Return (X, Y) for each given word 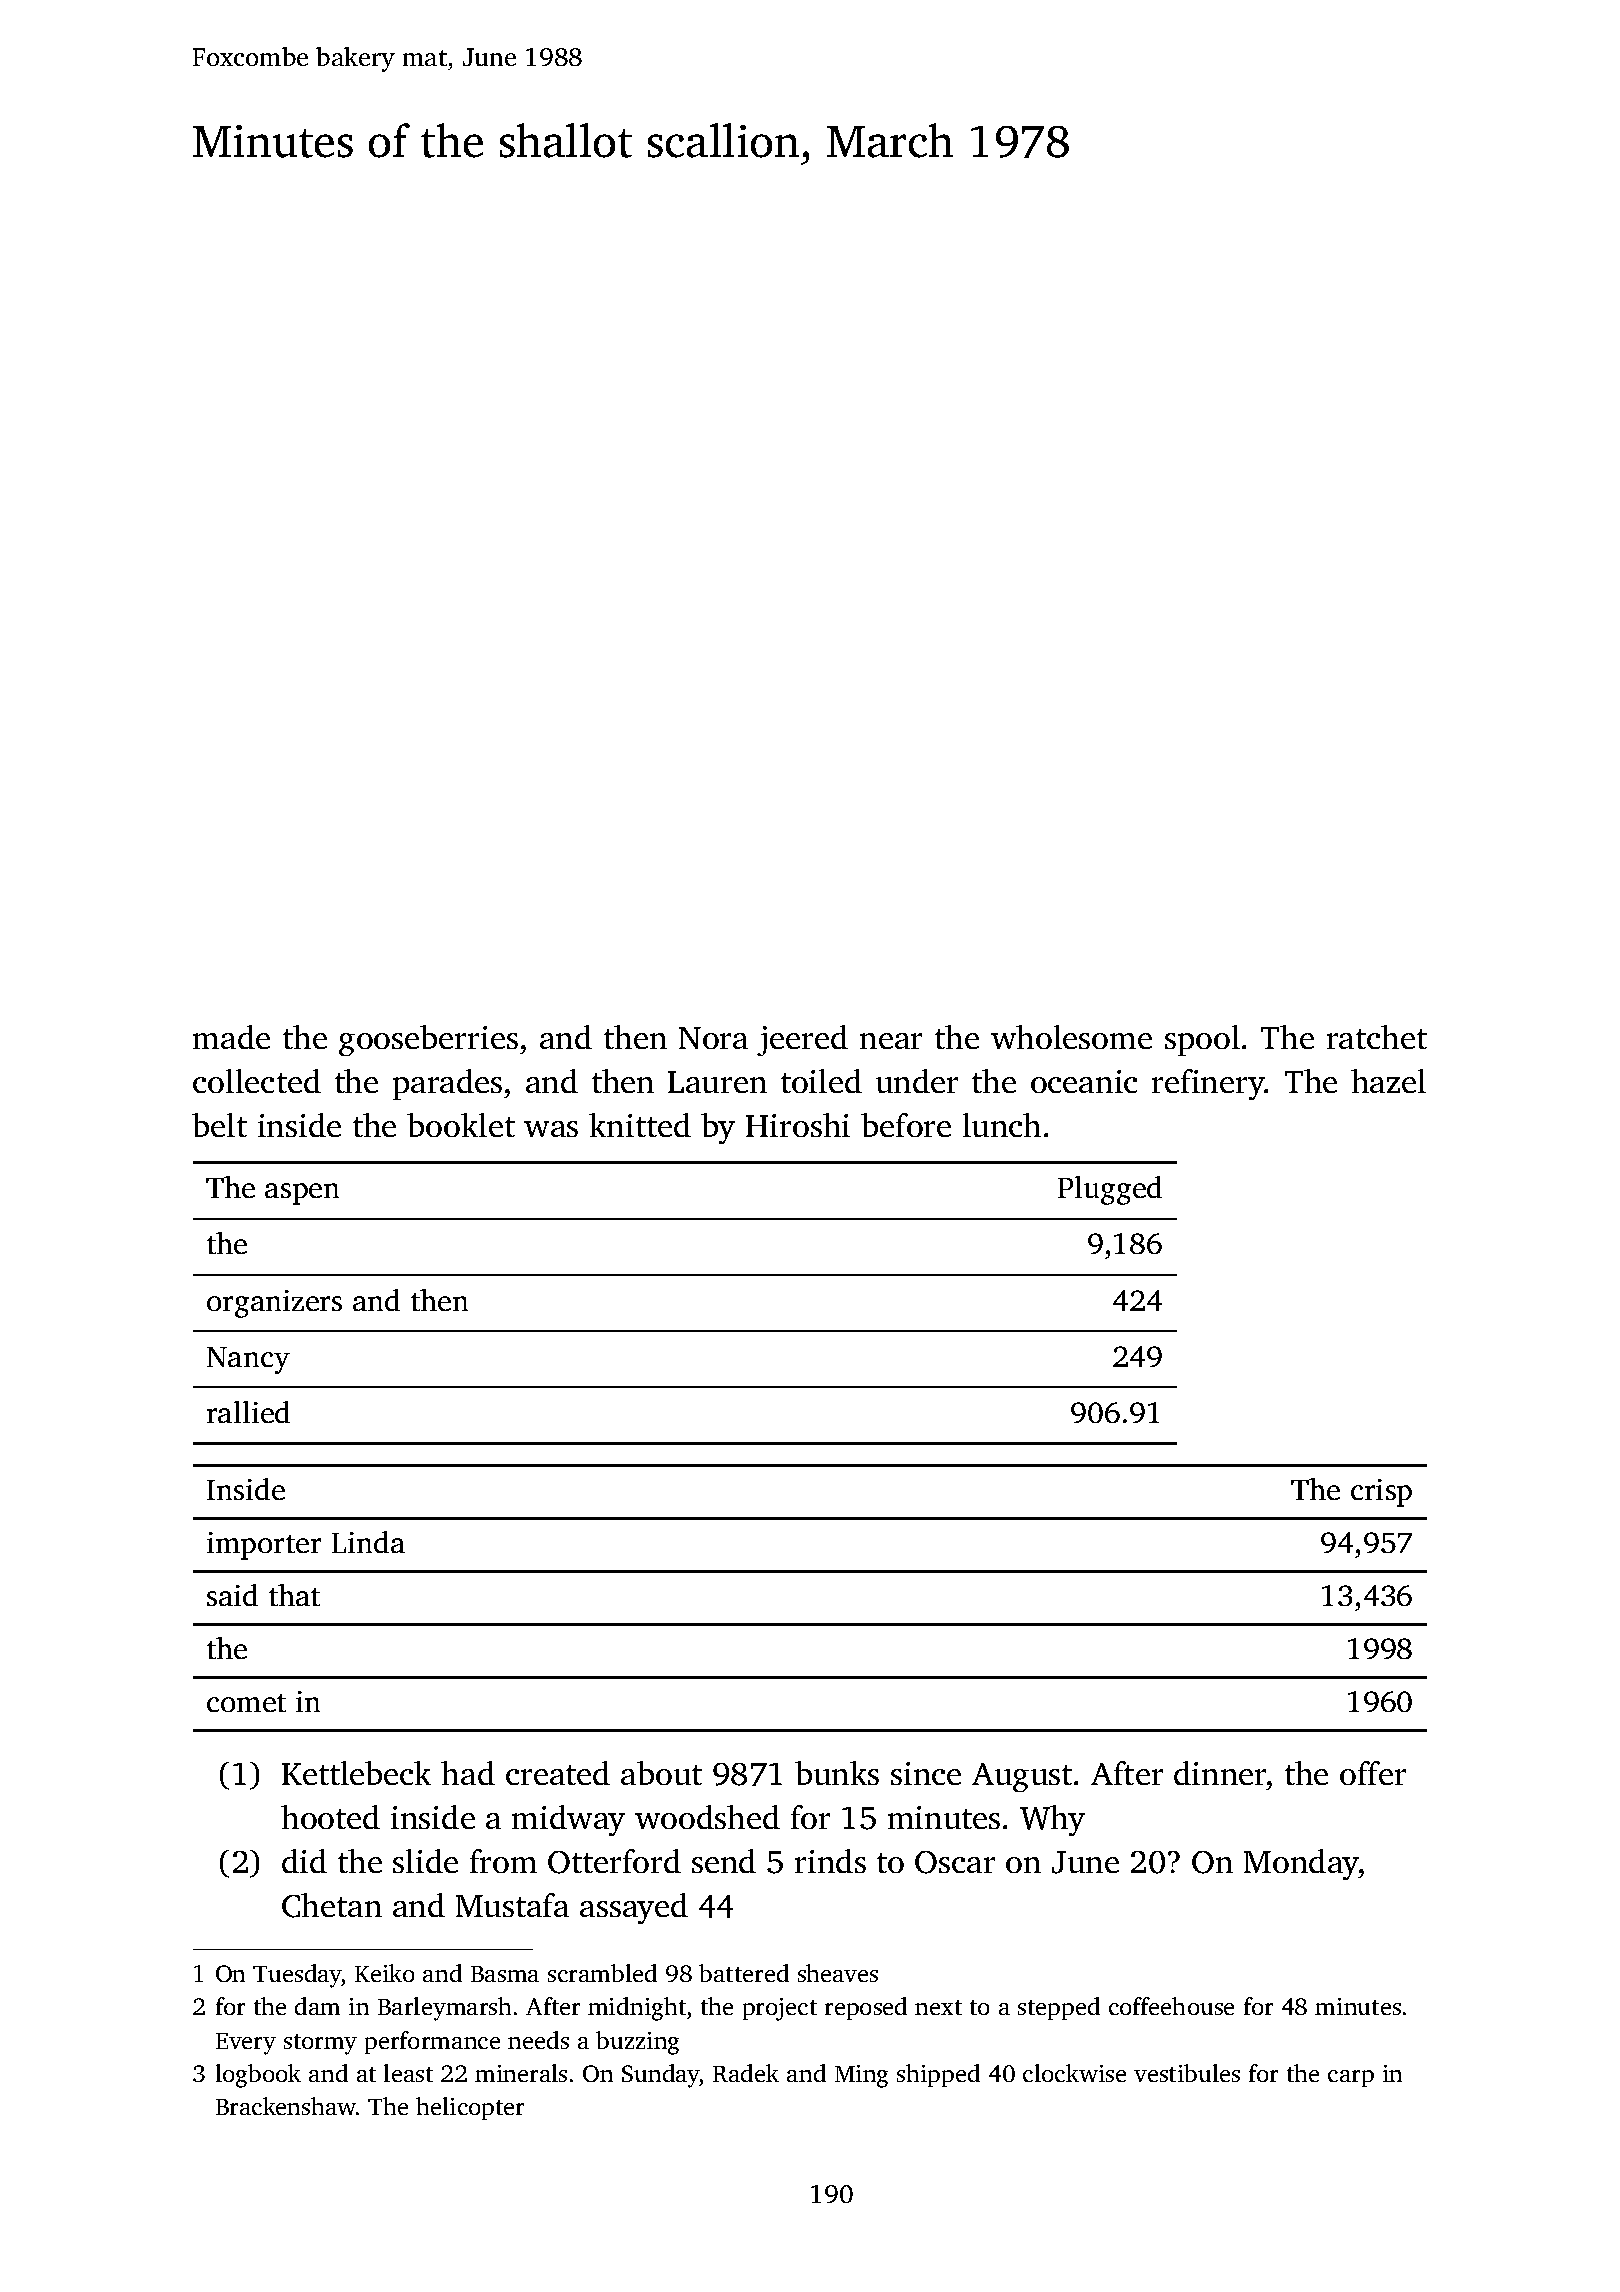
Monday (1301, 1864)
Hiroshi (798, 1125)
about (661, 1773)
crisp (1381, 1493)
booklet (461, 1125)
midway (568, 1820)
